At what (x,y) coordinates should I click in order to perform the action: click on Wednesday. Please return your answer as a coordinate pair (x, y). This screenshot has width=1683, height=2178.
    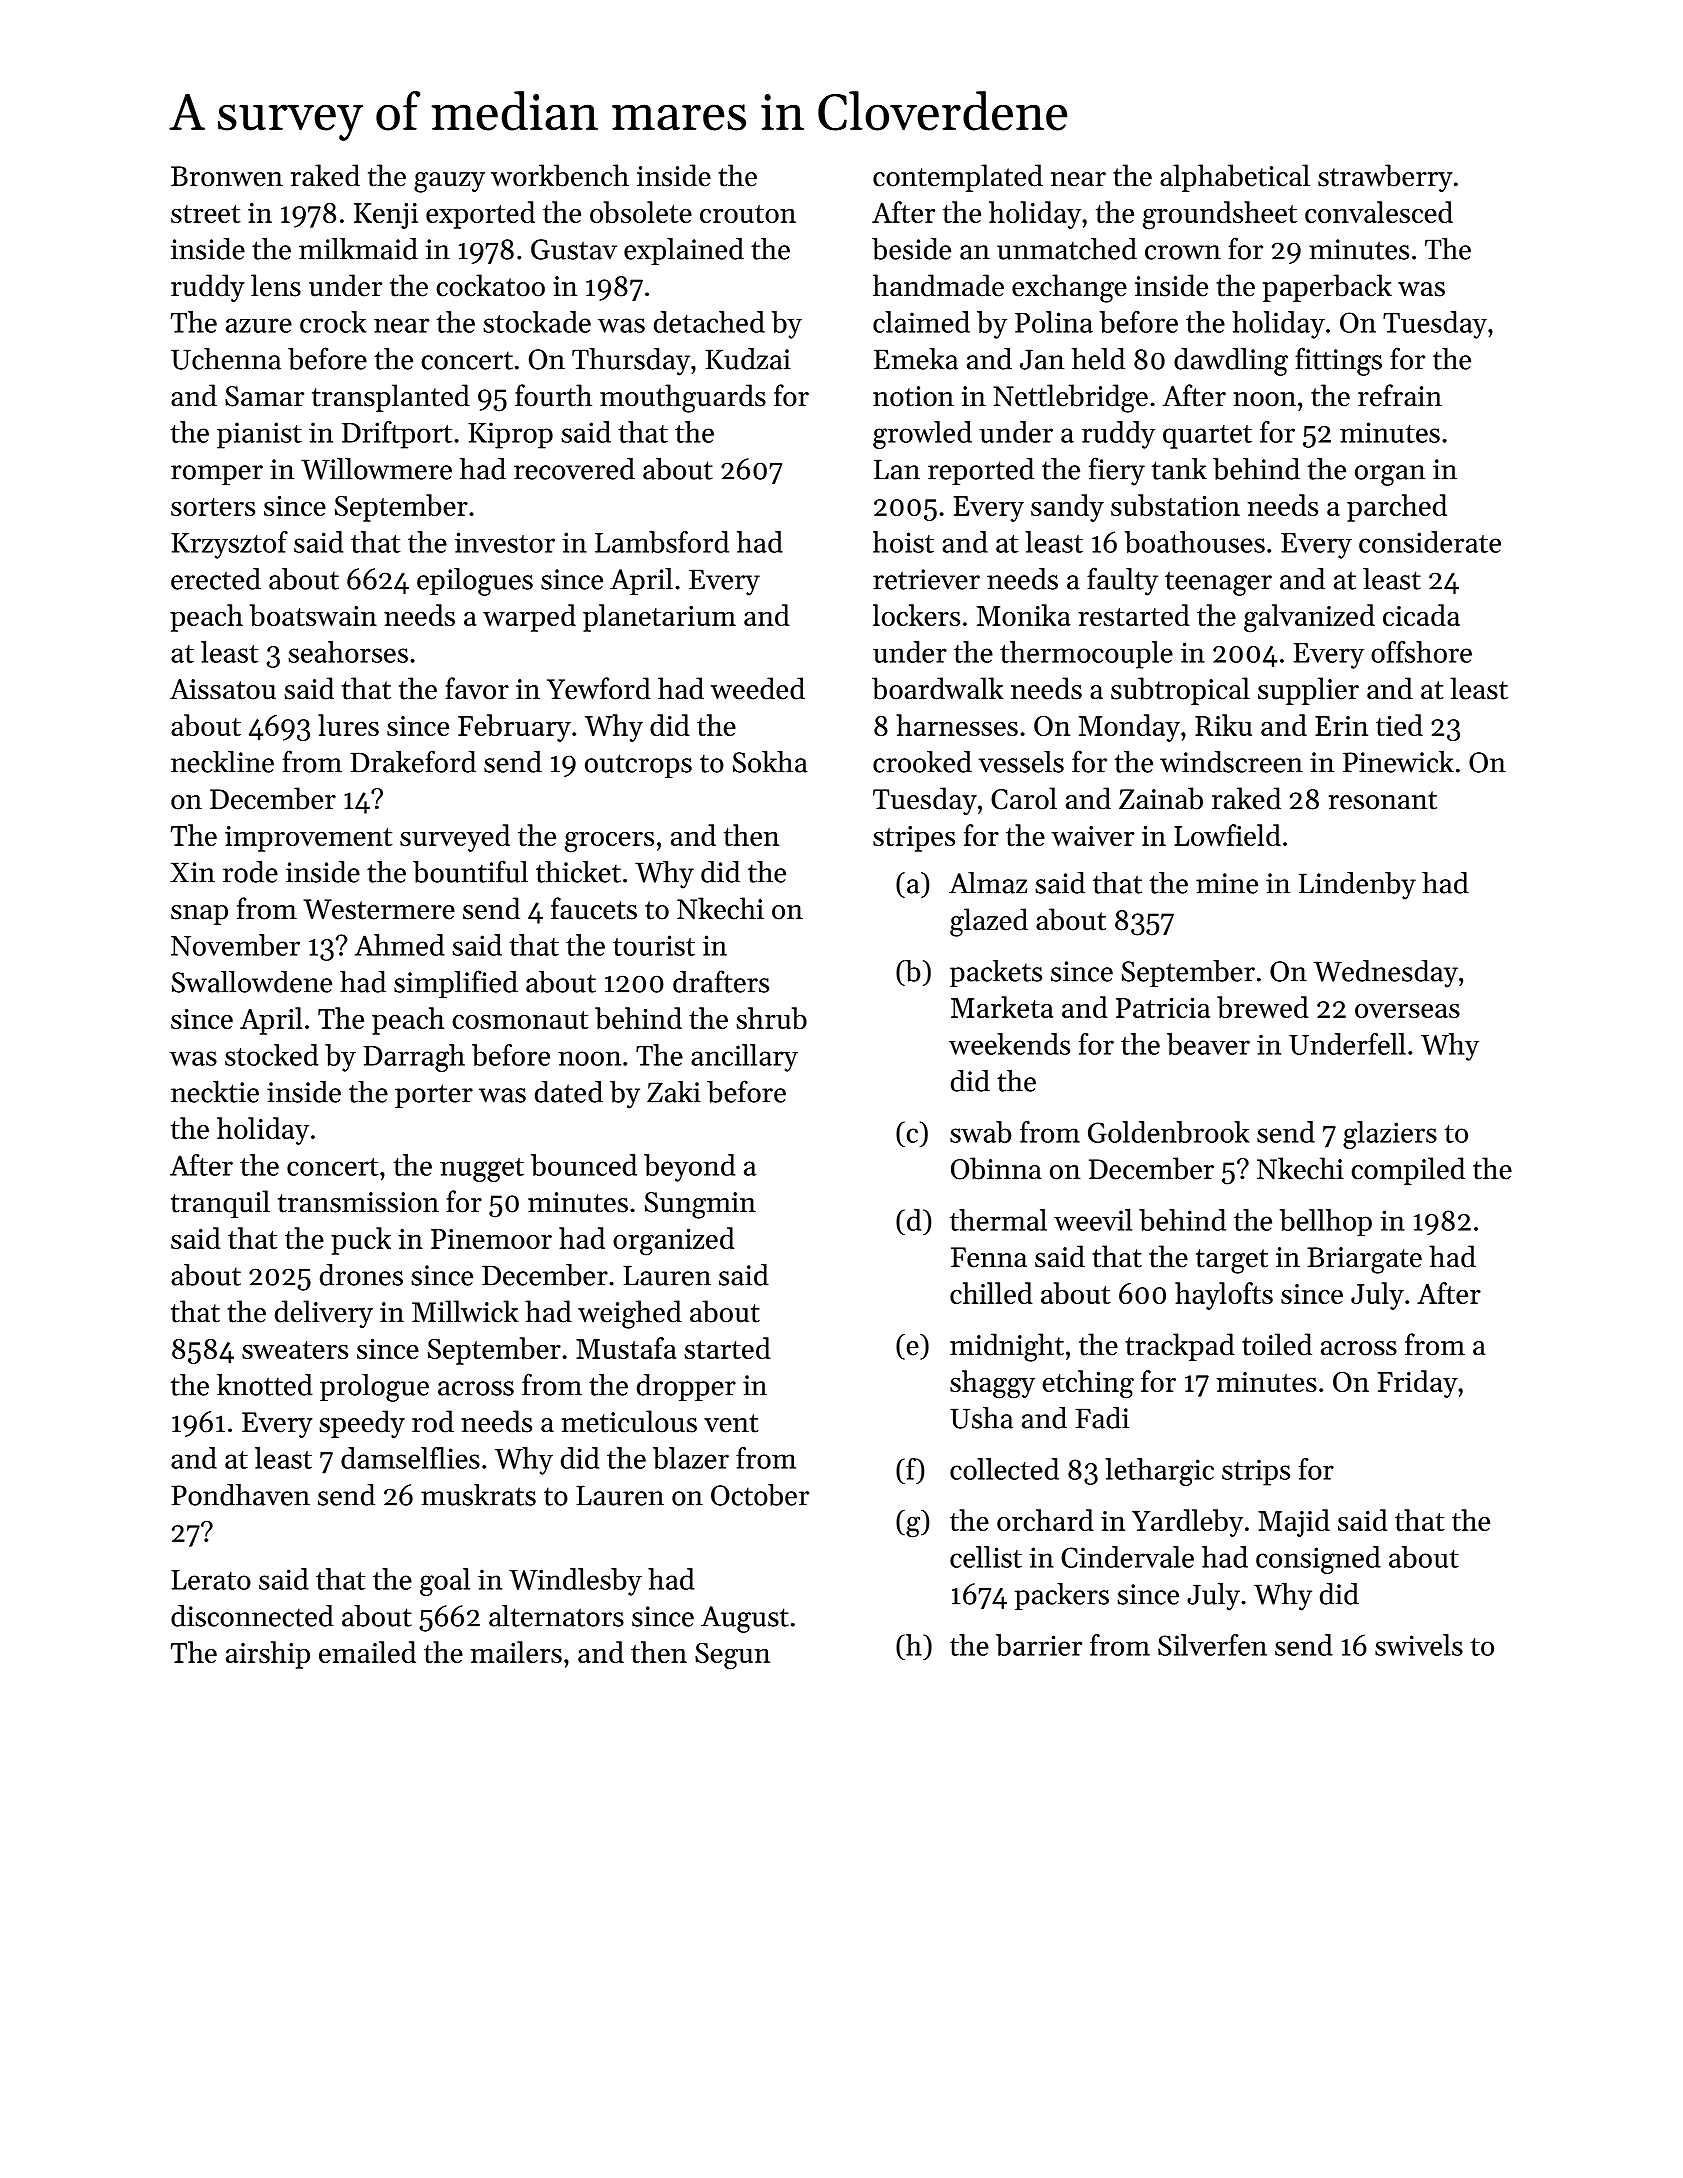
    Looking at the image, I should click on (1386, 974).
